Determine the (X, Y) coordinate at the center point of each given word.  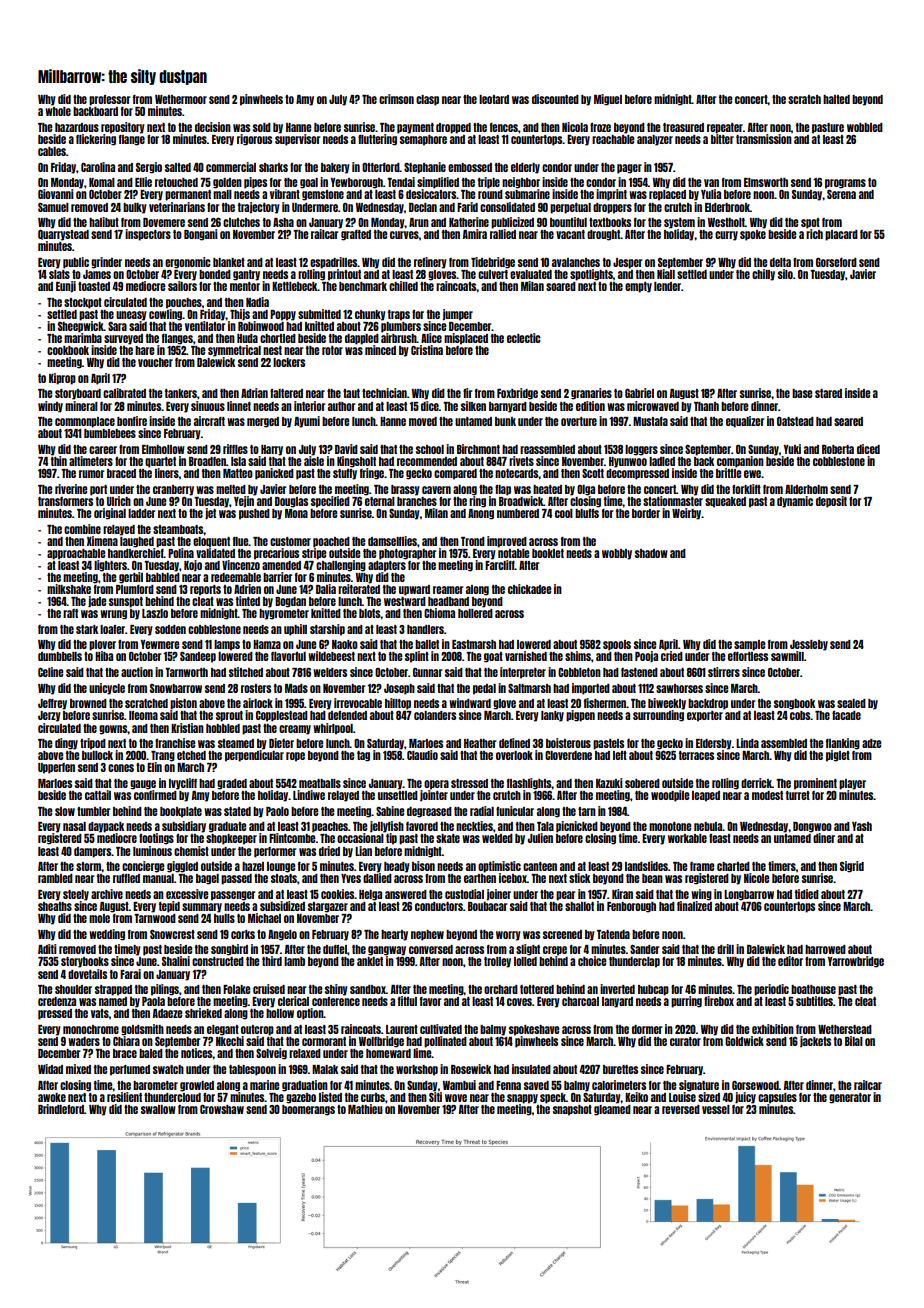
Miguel (608, 100)
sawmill (787, 656)
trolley (497, 962)
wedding (107, 935)
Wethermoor (181, 99)
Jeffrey (52, 704)
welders (330, 672)
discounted (555, 99)
